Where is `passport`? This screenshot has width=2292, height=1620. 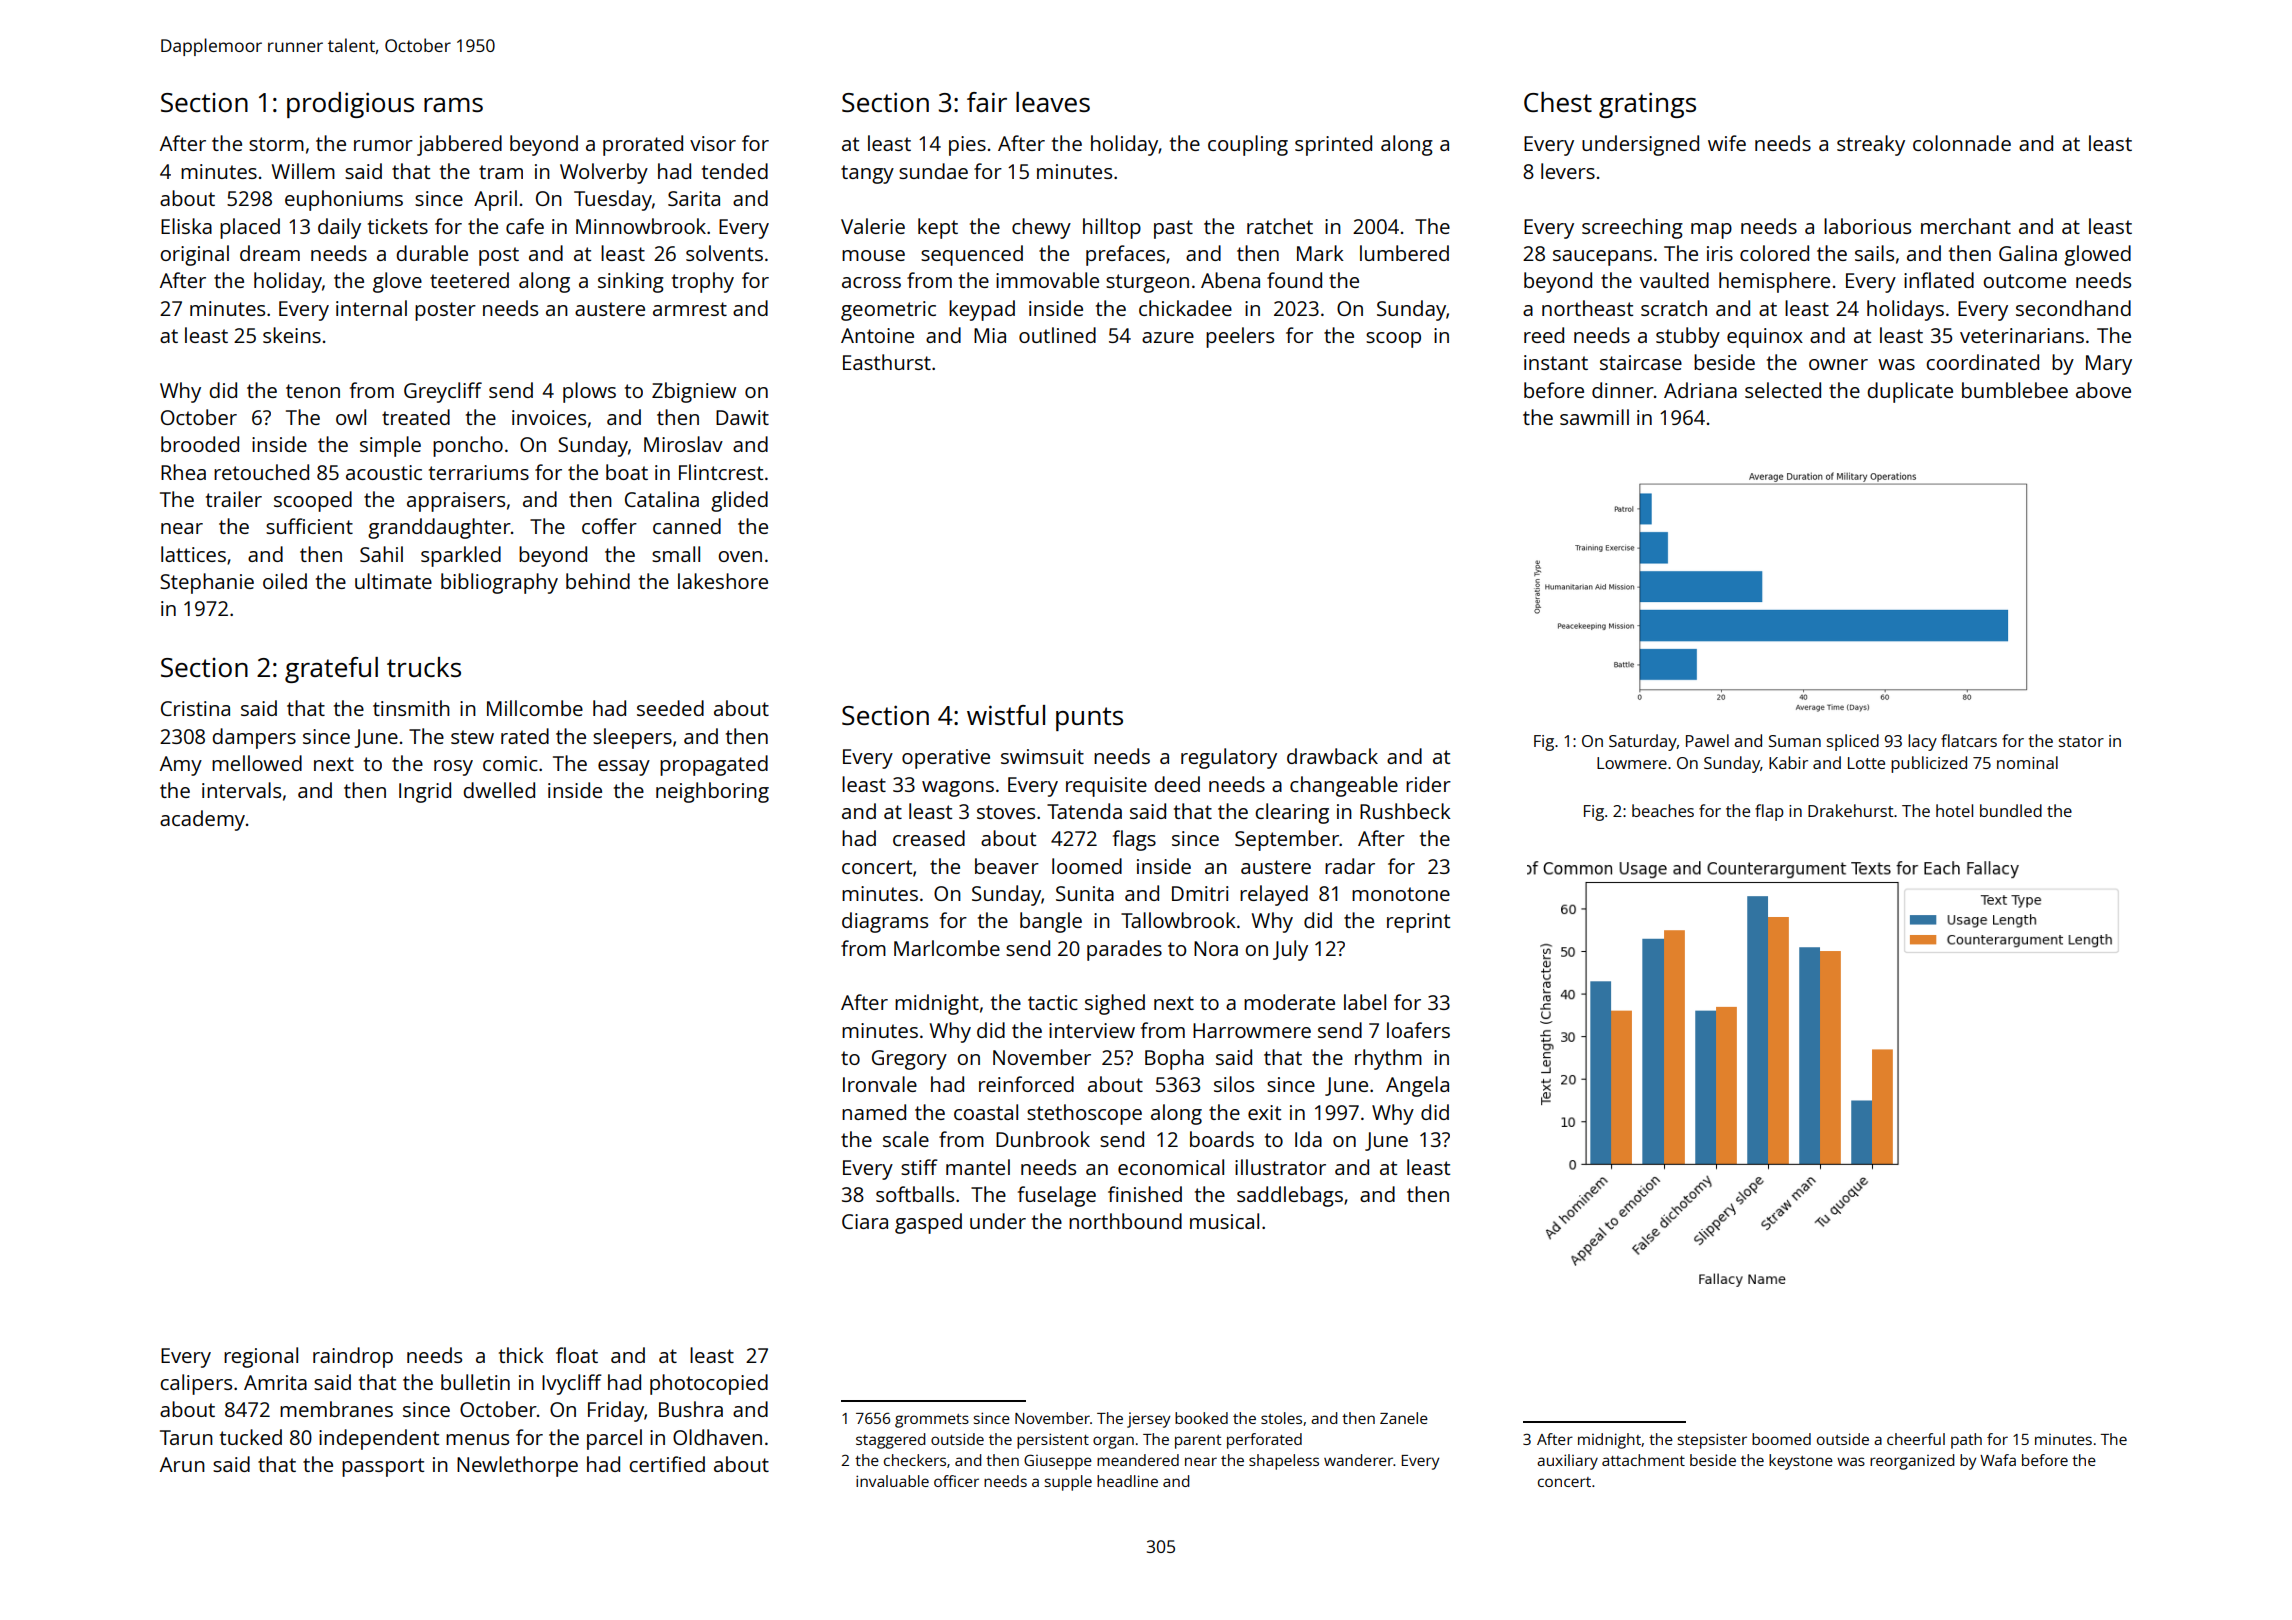 passport is located at coordinates (383, 1467).
